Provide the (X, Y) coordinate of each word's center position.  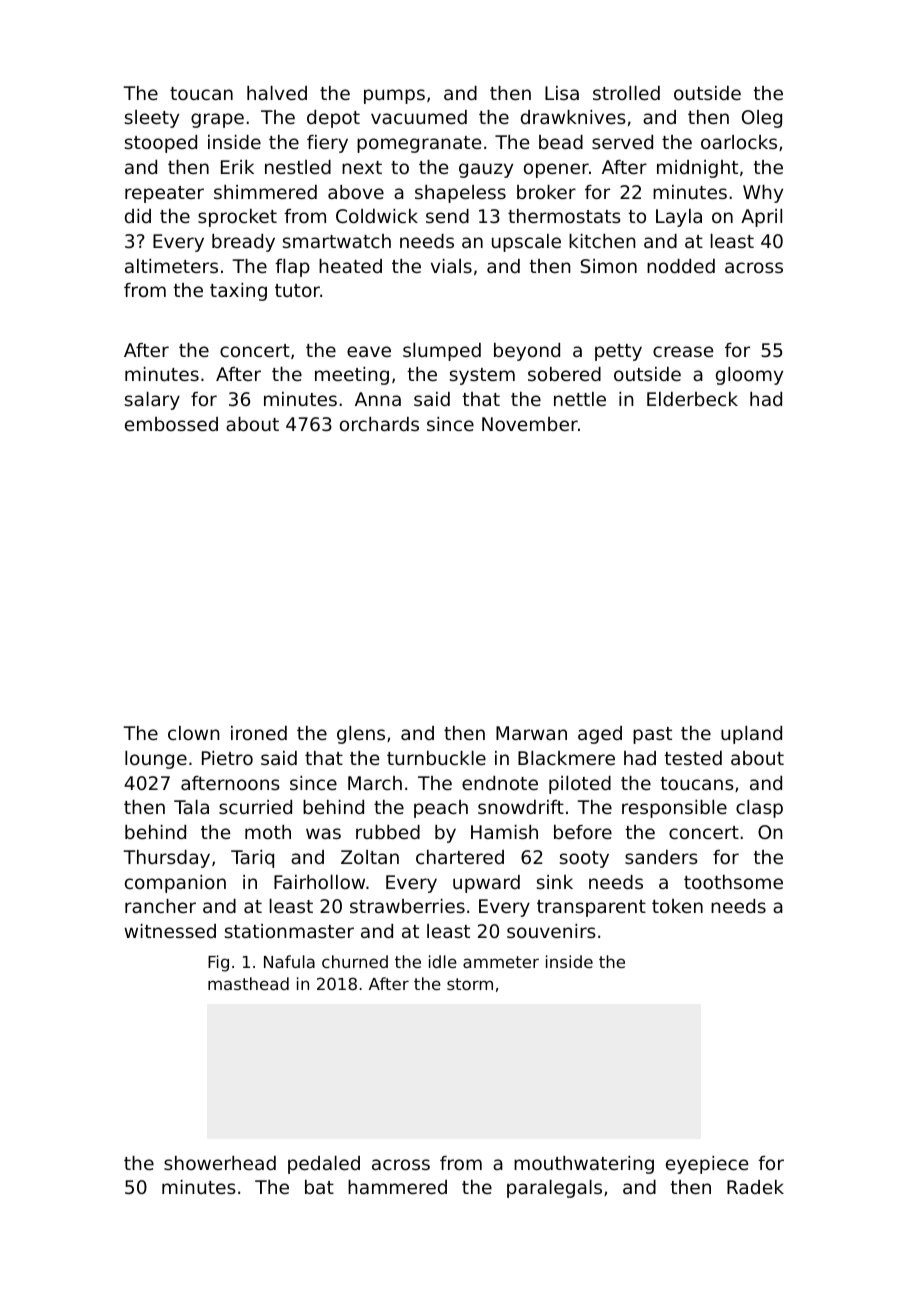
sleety (152, 119)
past (652, 735)
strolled (626, 93)
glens (361, 735)
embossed (171, 424)
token (677, 906)
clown (194, 733)
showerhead (220, 1163)
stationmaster (289, 931)
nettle (580, 399)
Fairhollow (319, 882)
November (530, 424)
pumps (394, 96)
